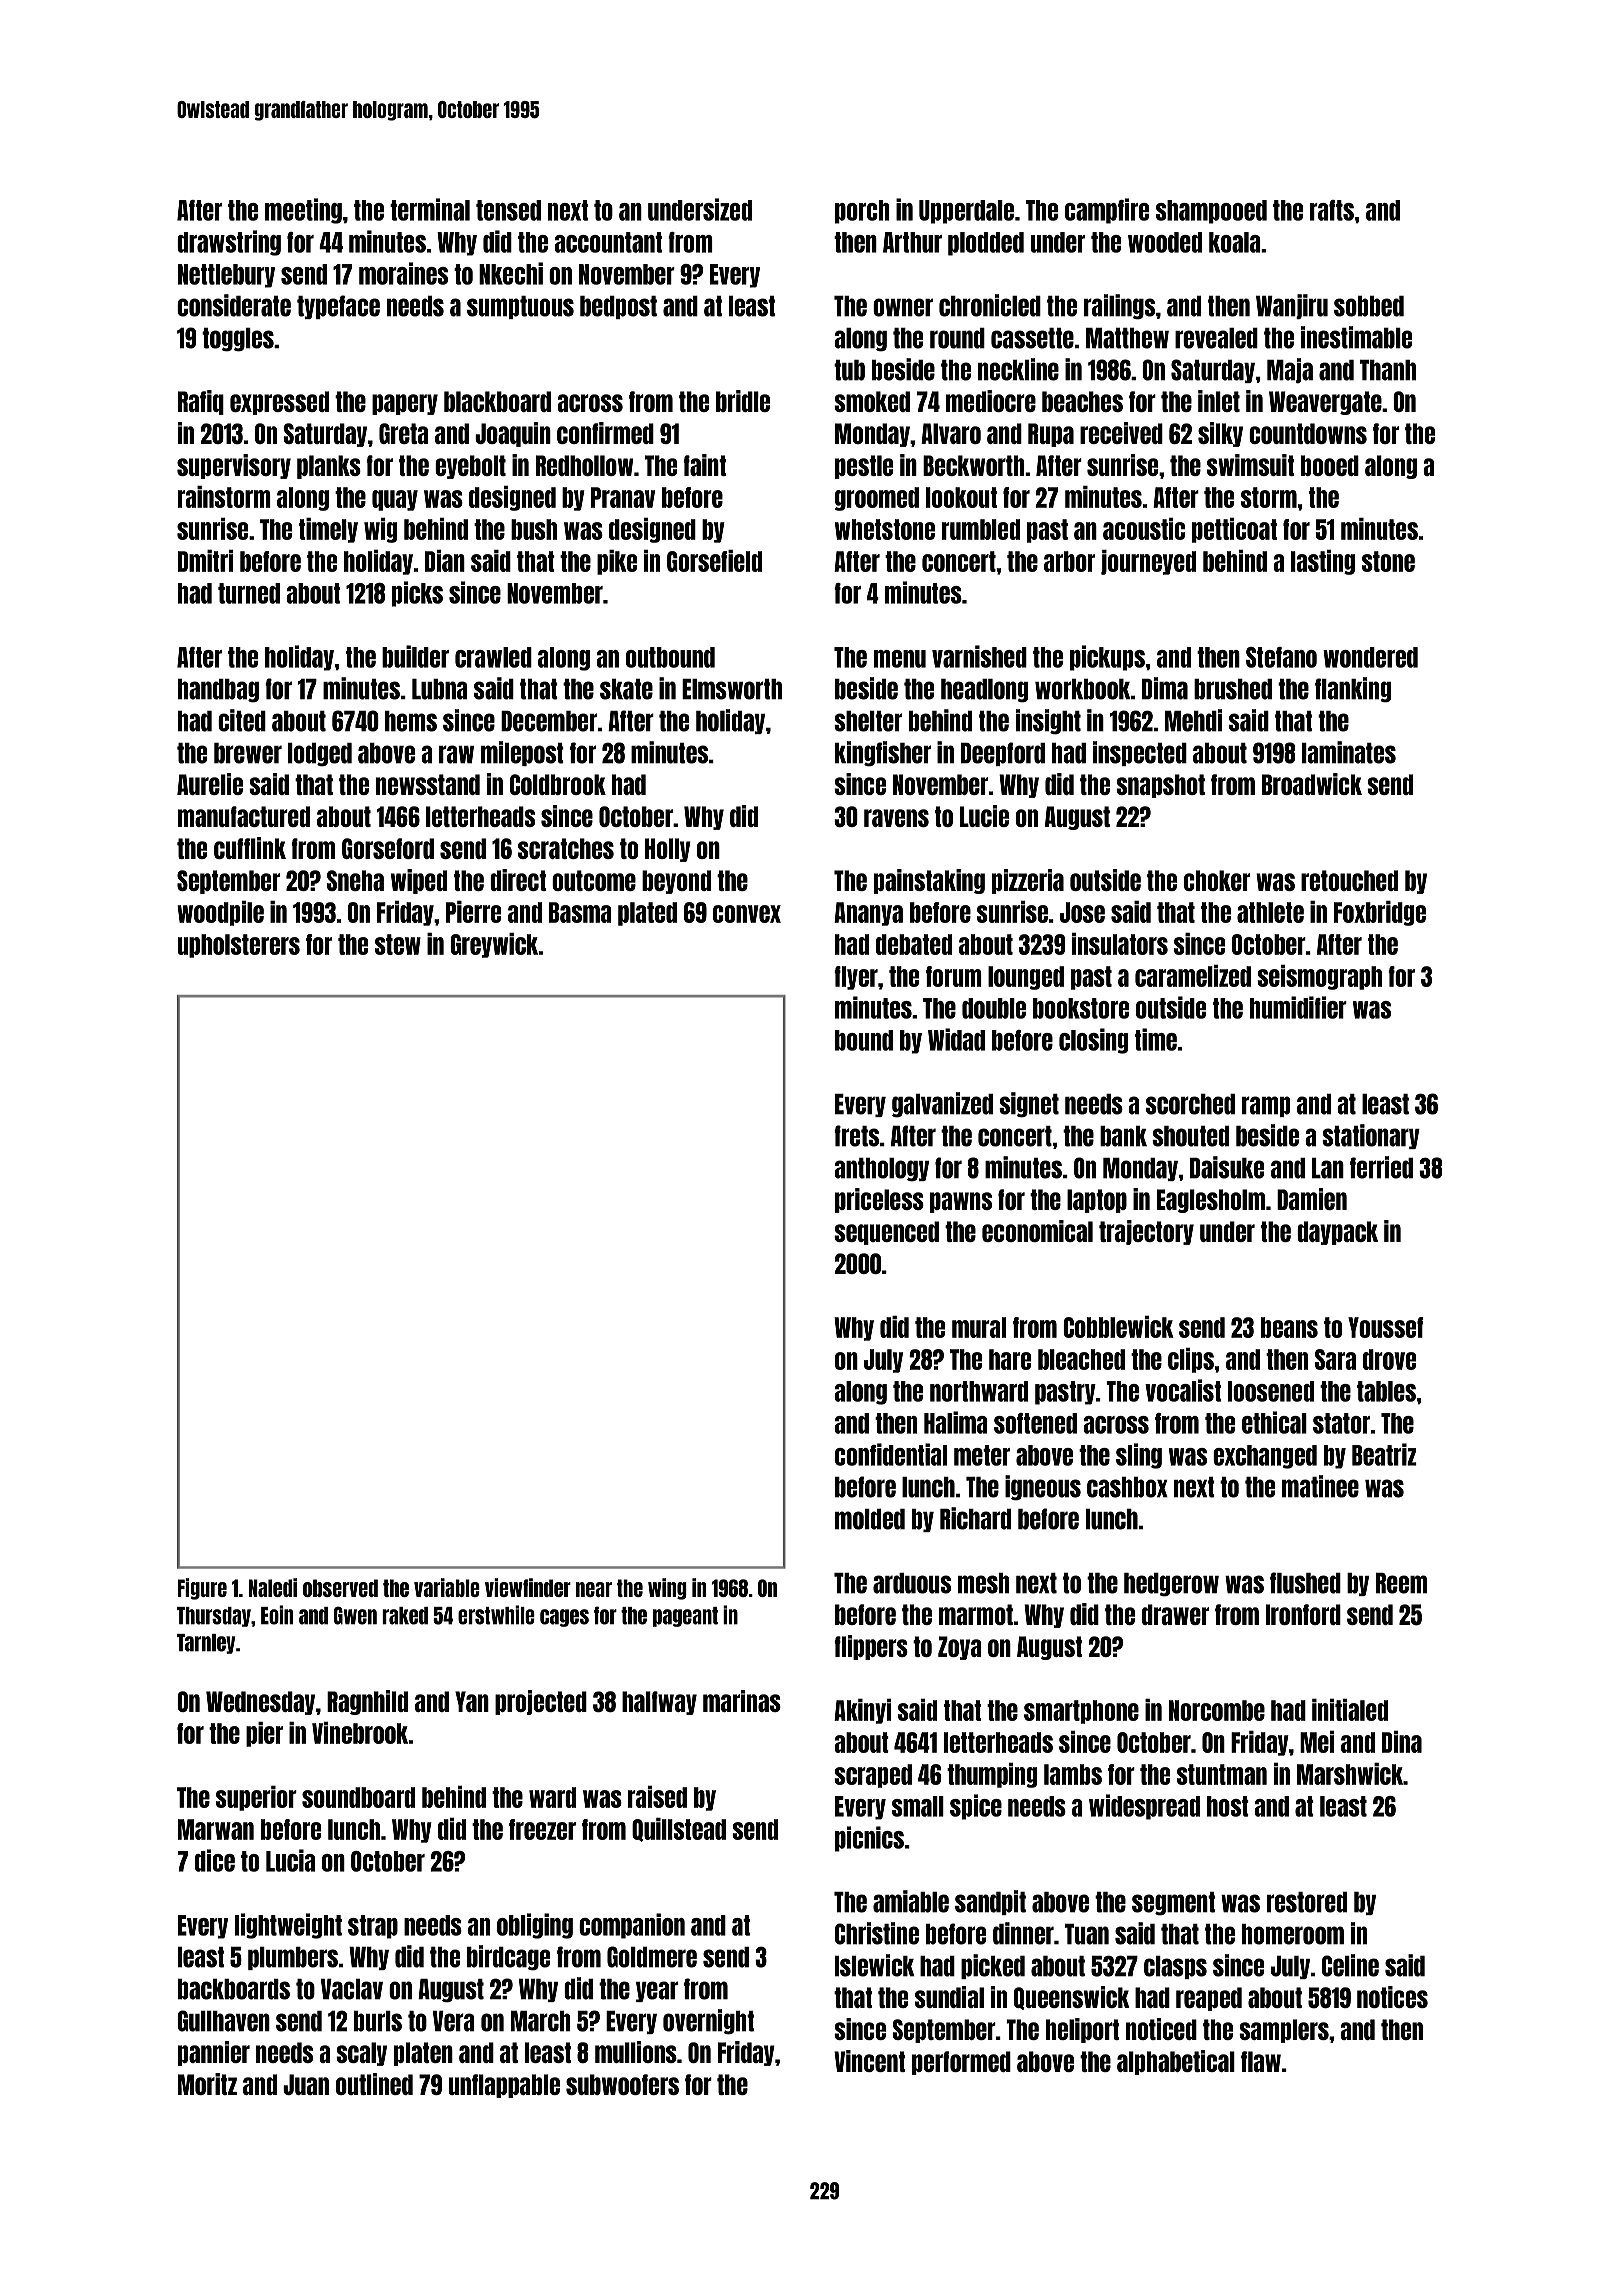 This document has width=1620, height=2292. I want to click on host, so click(1228, 1806).
